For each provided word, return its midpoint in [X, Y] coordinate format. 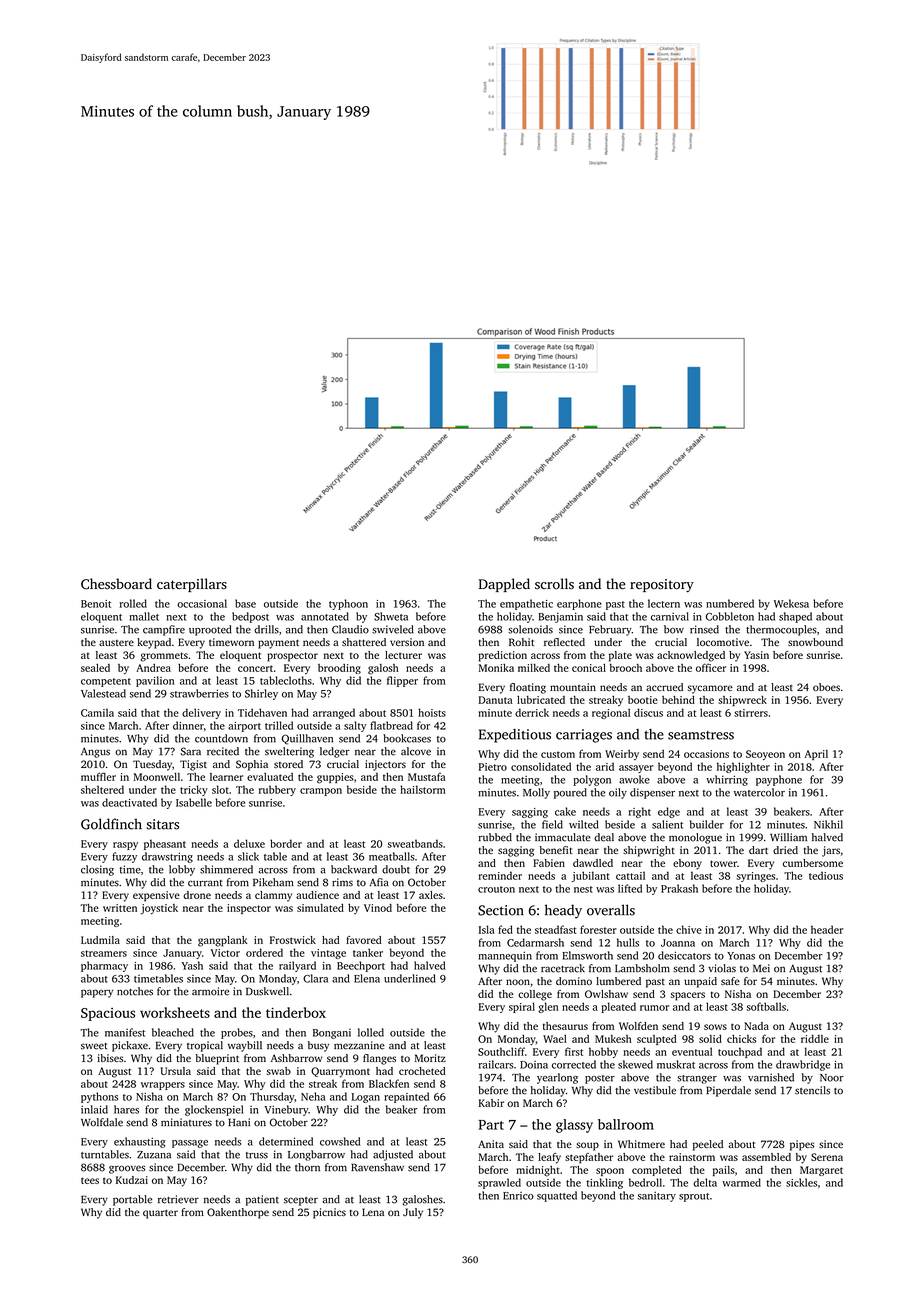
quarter [160, 1214]
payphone [779, 780]
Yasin [756, 655]
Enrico [518, 1196]
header [827, 929]
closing [97, 870]
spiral [522, 1007]
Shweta [391, 616]
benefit [556, 850]
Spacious [108, 1014]
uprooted [210, 630]
